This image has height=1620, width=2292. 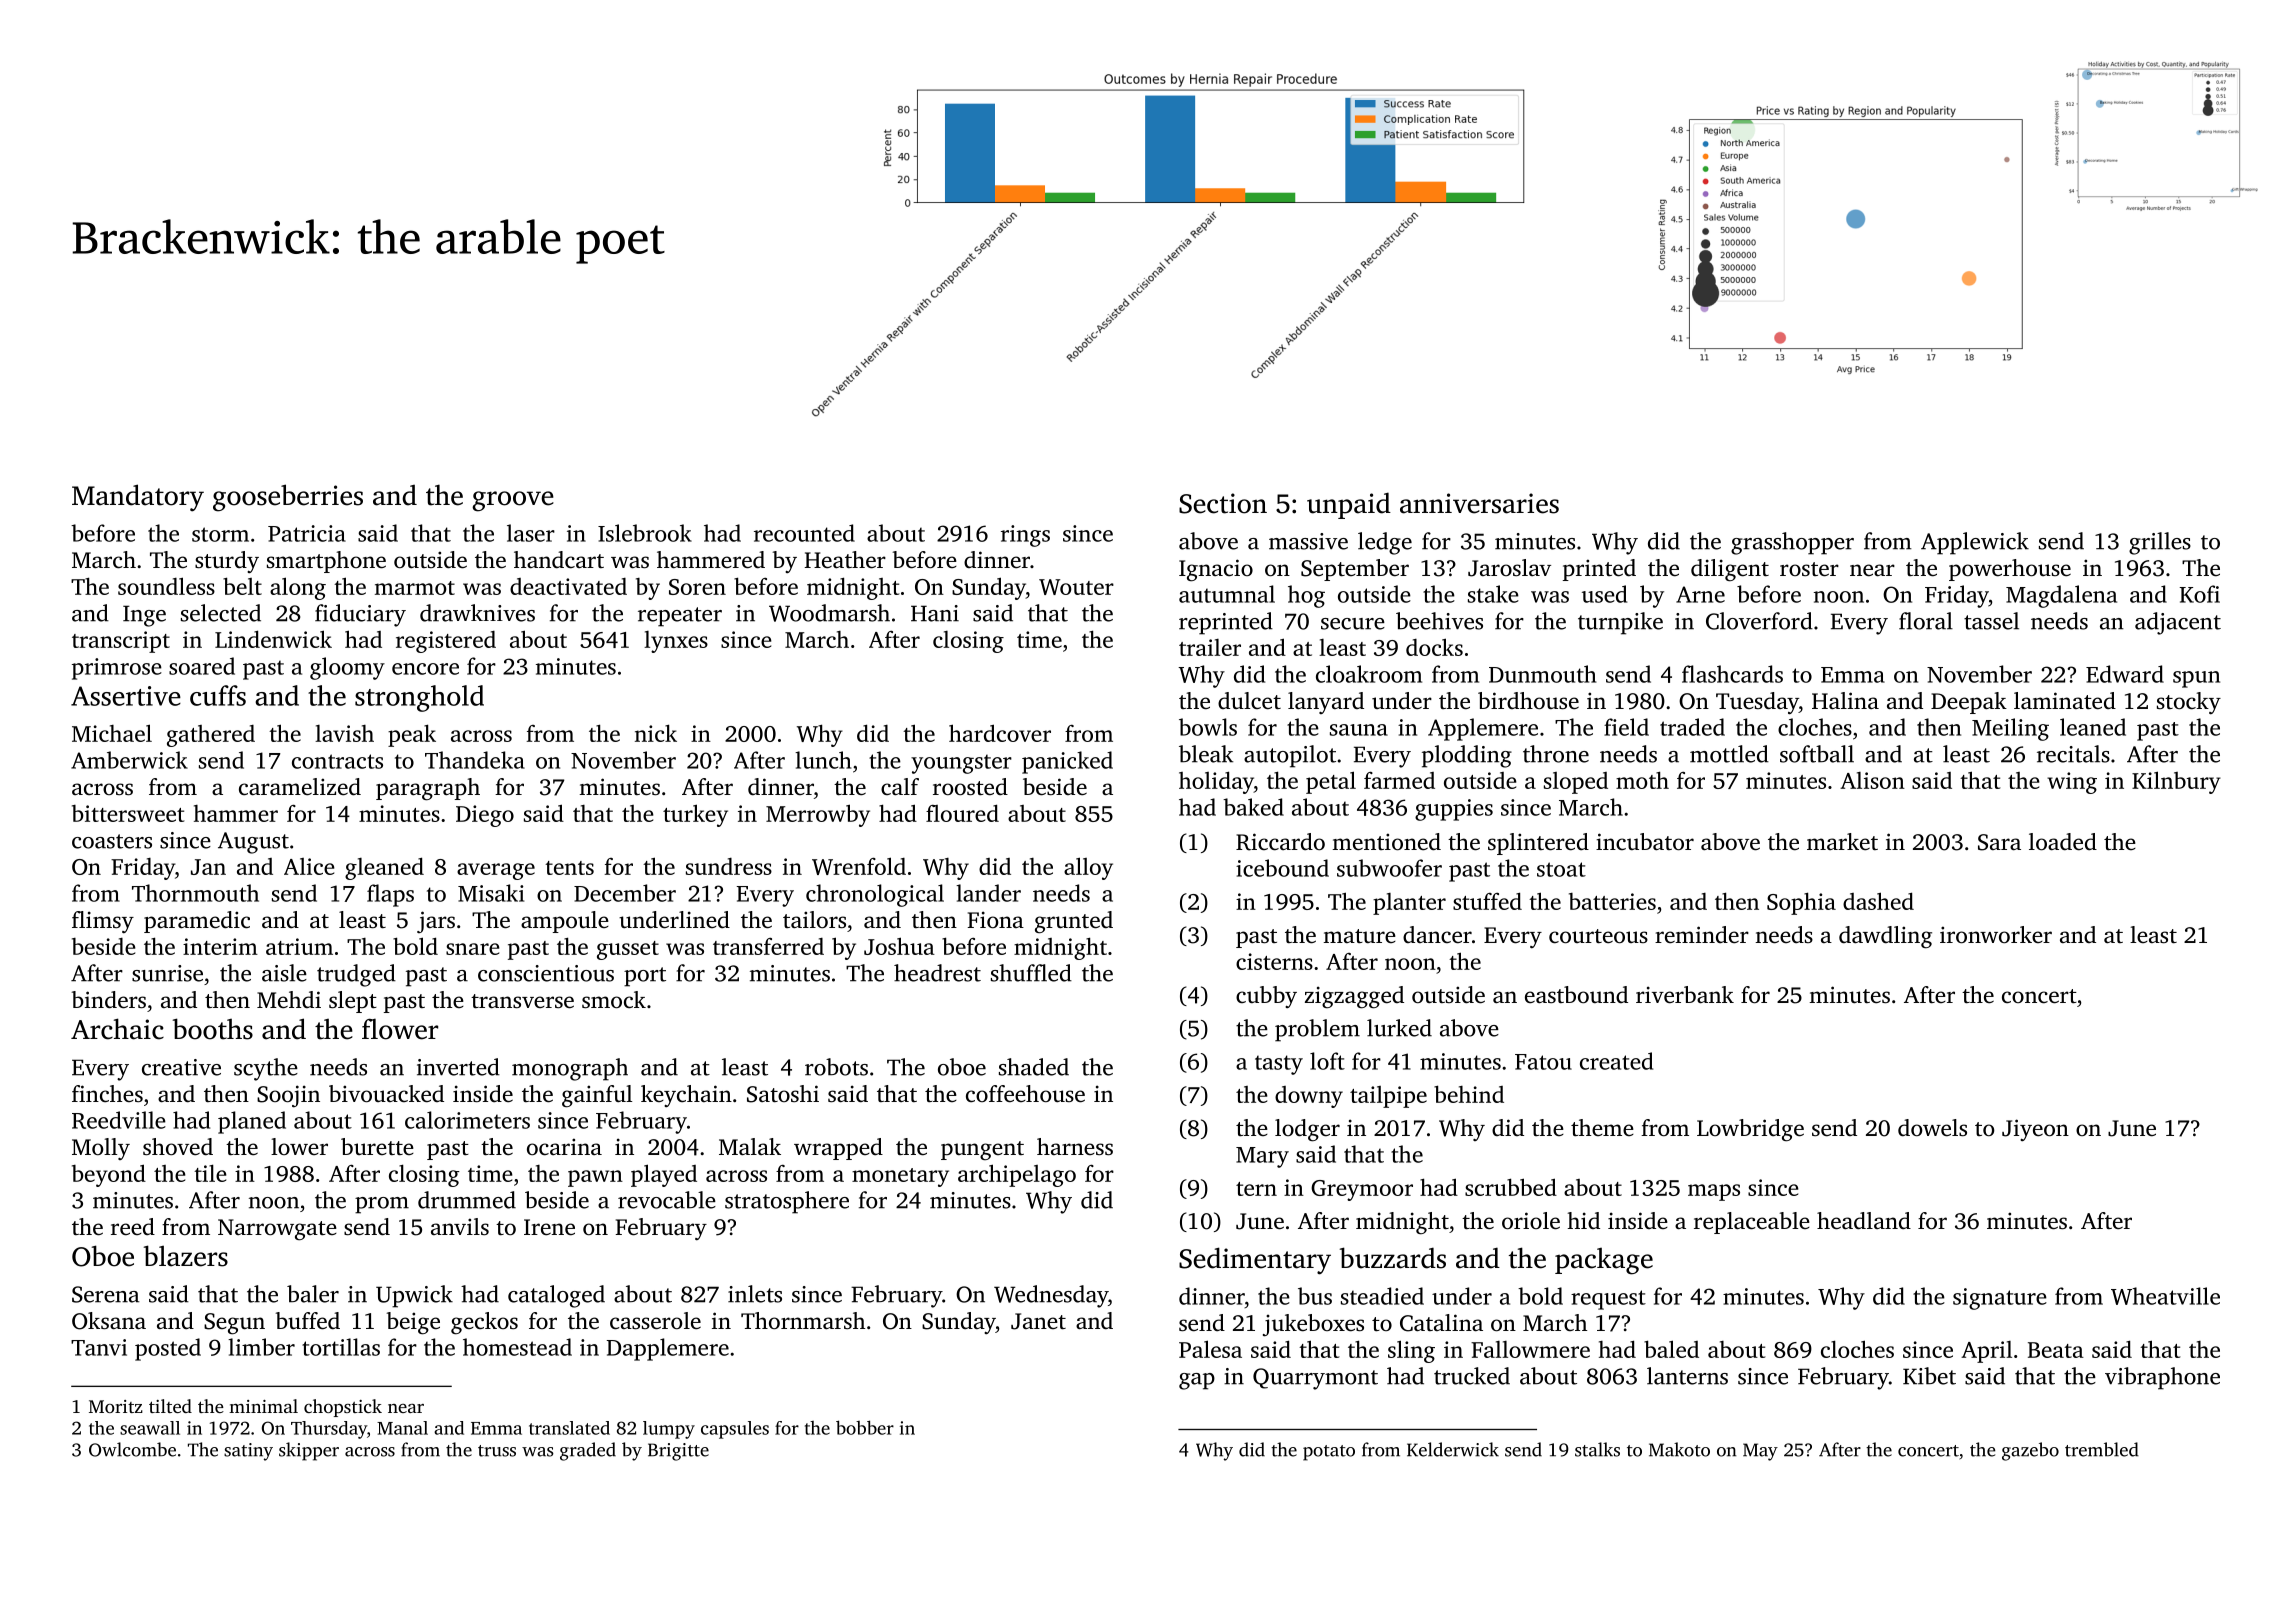 I want to click on Section, so click(x=1223, y=503).
